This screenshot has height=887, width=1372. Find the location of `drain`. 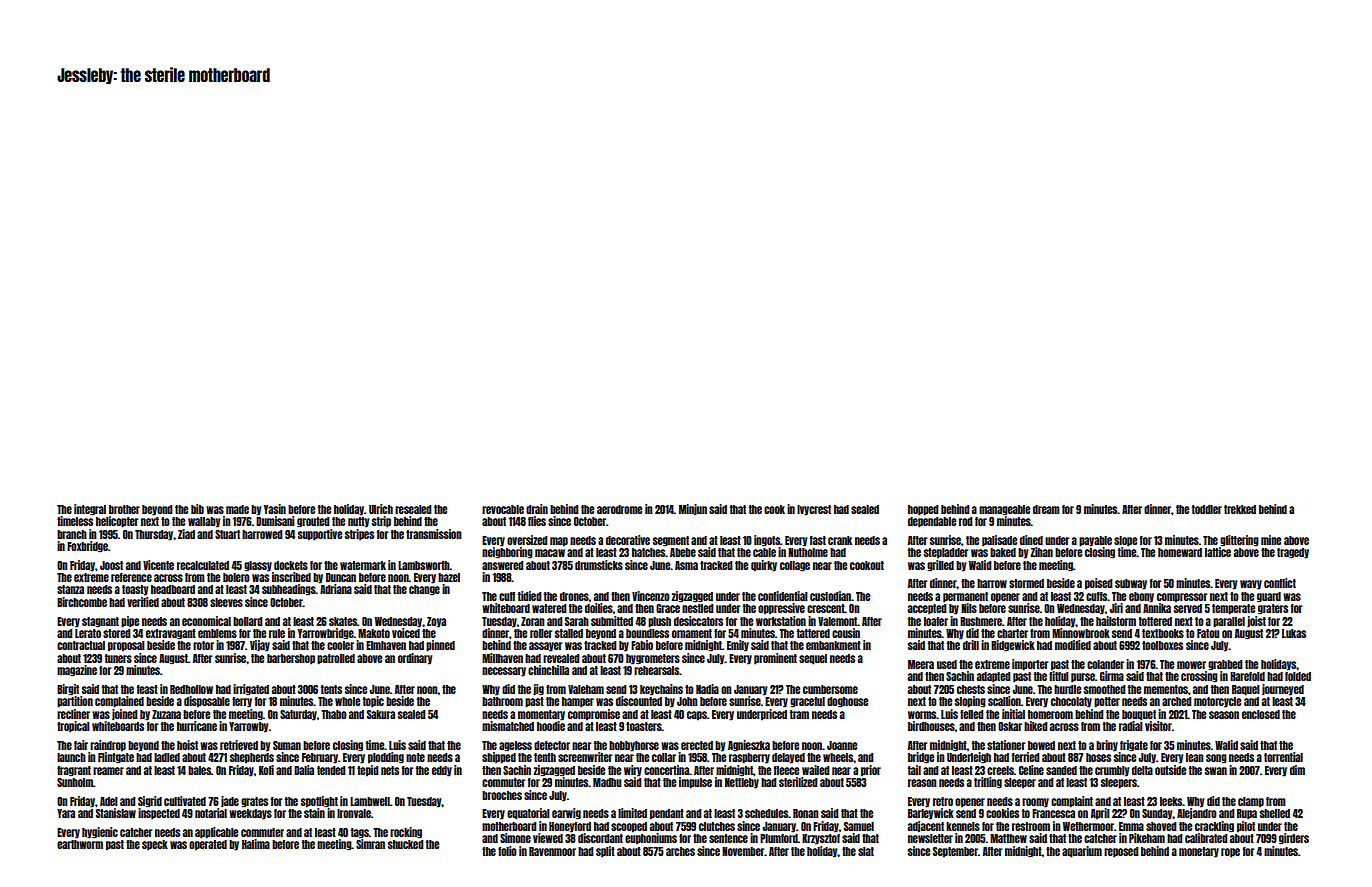

drain is located at coordinates (537, 509).
